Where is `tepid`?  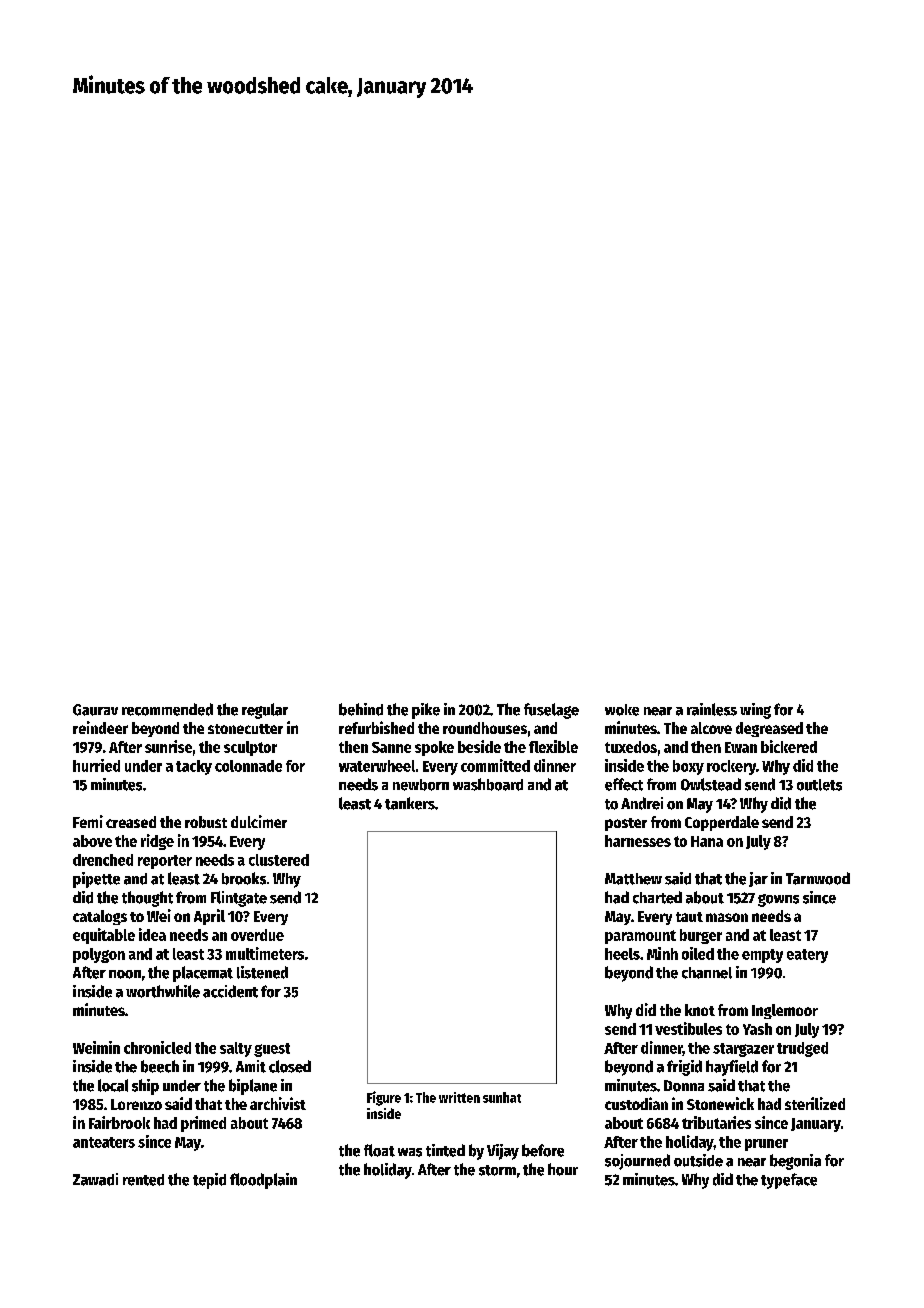
tepid is located at coordinates (209, 1181).
